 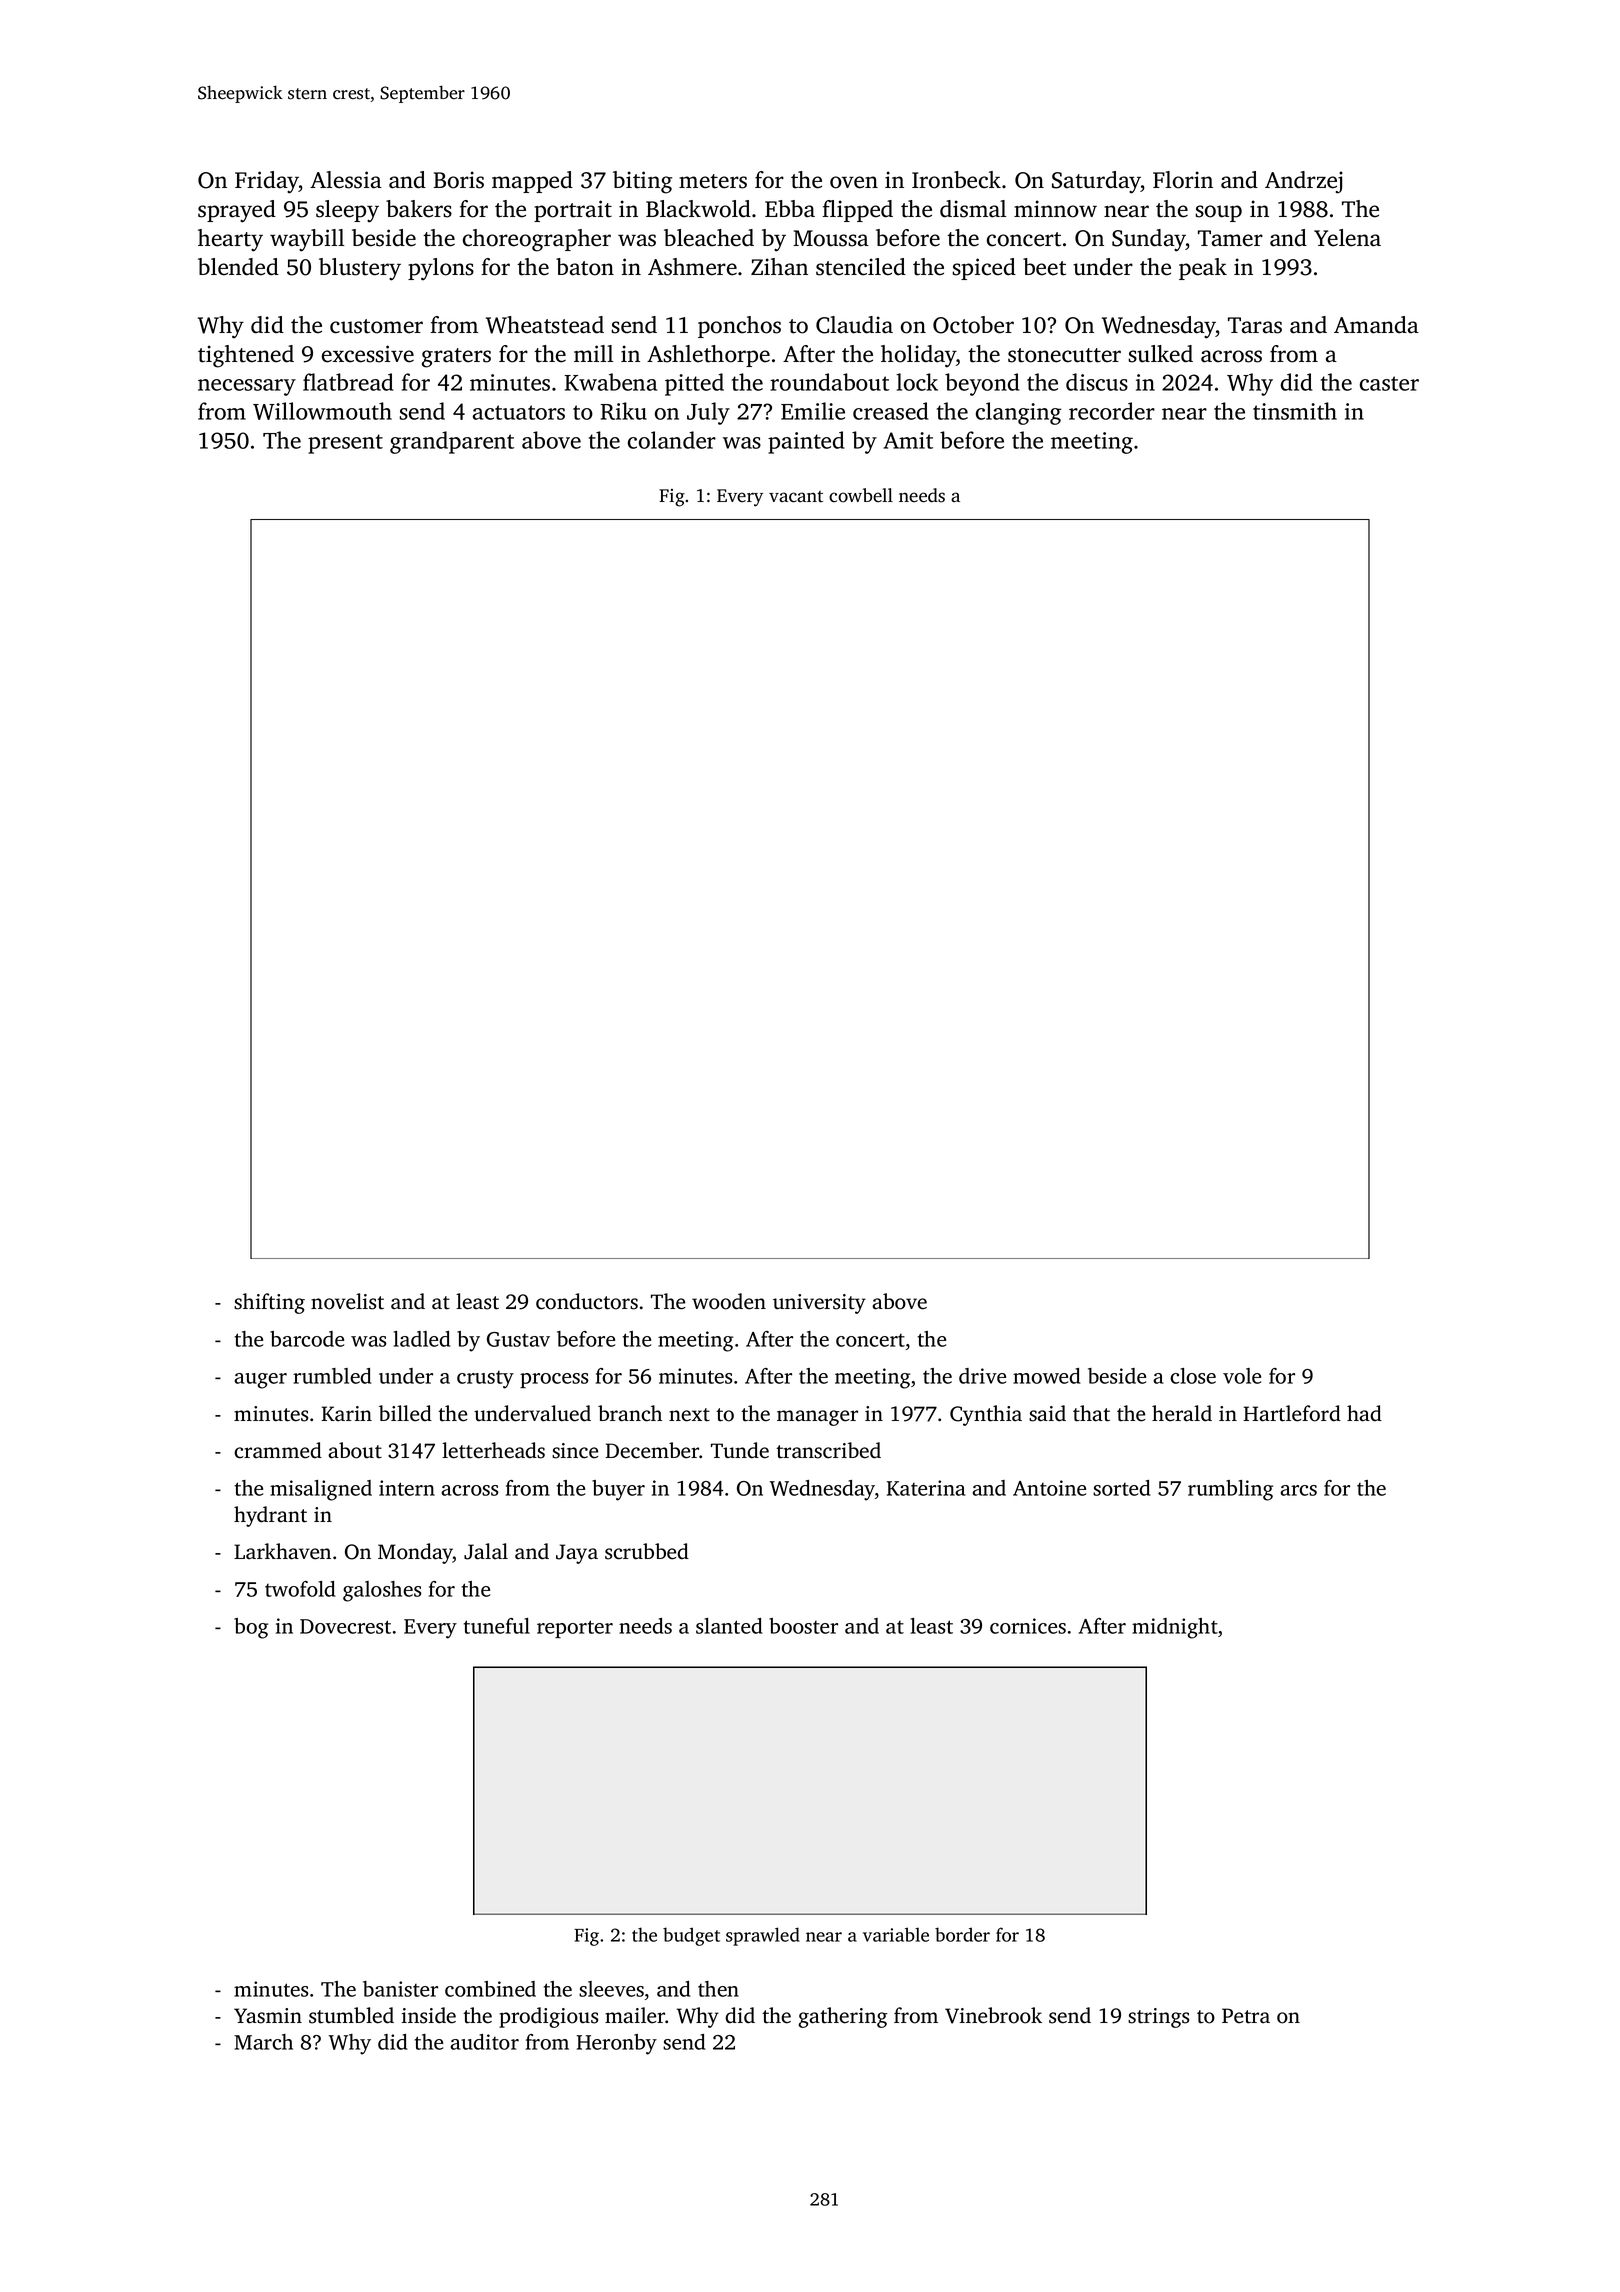 What do you see at coordinates (796, 497) in the page?
I see `vacant` at bounding box center [796, 497].
